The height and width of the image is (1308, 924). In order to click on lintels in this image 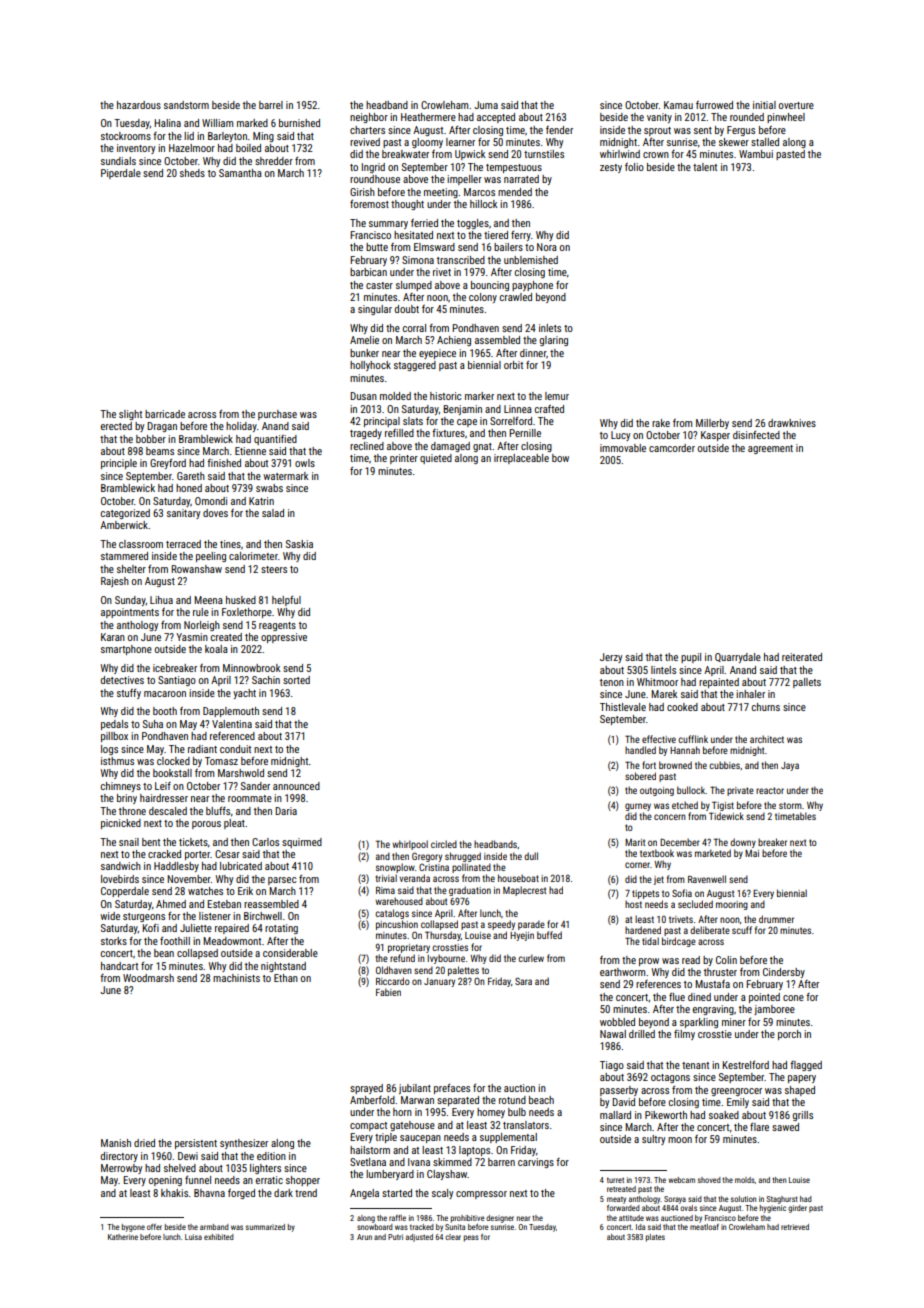, I will do `click(663, 670)`.
